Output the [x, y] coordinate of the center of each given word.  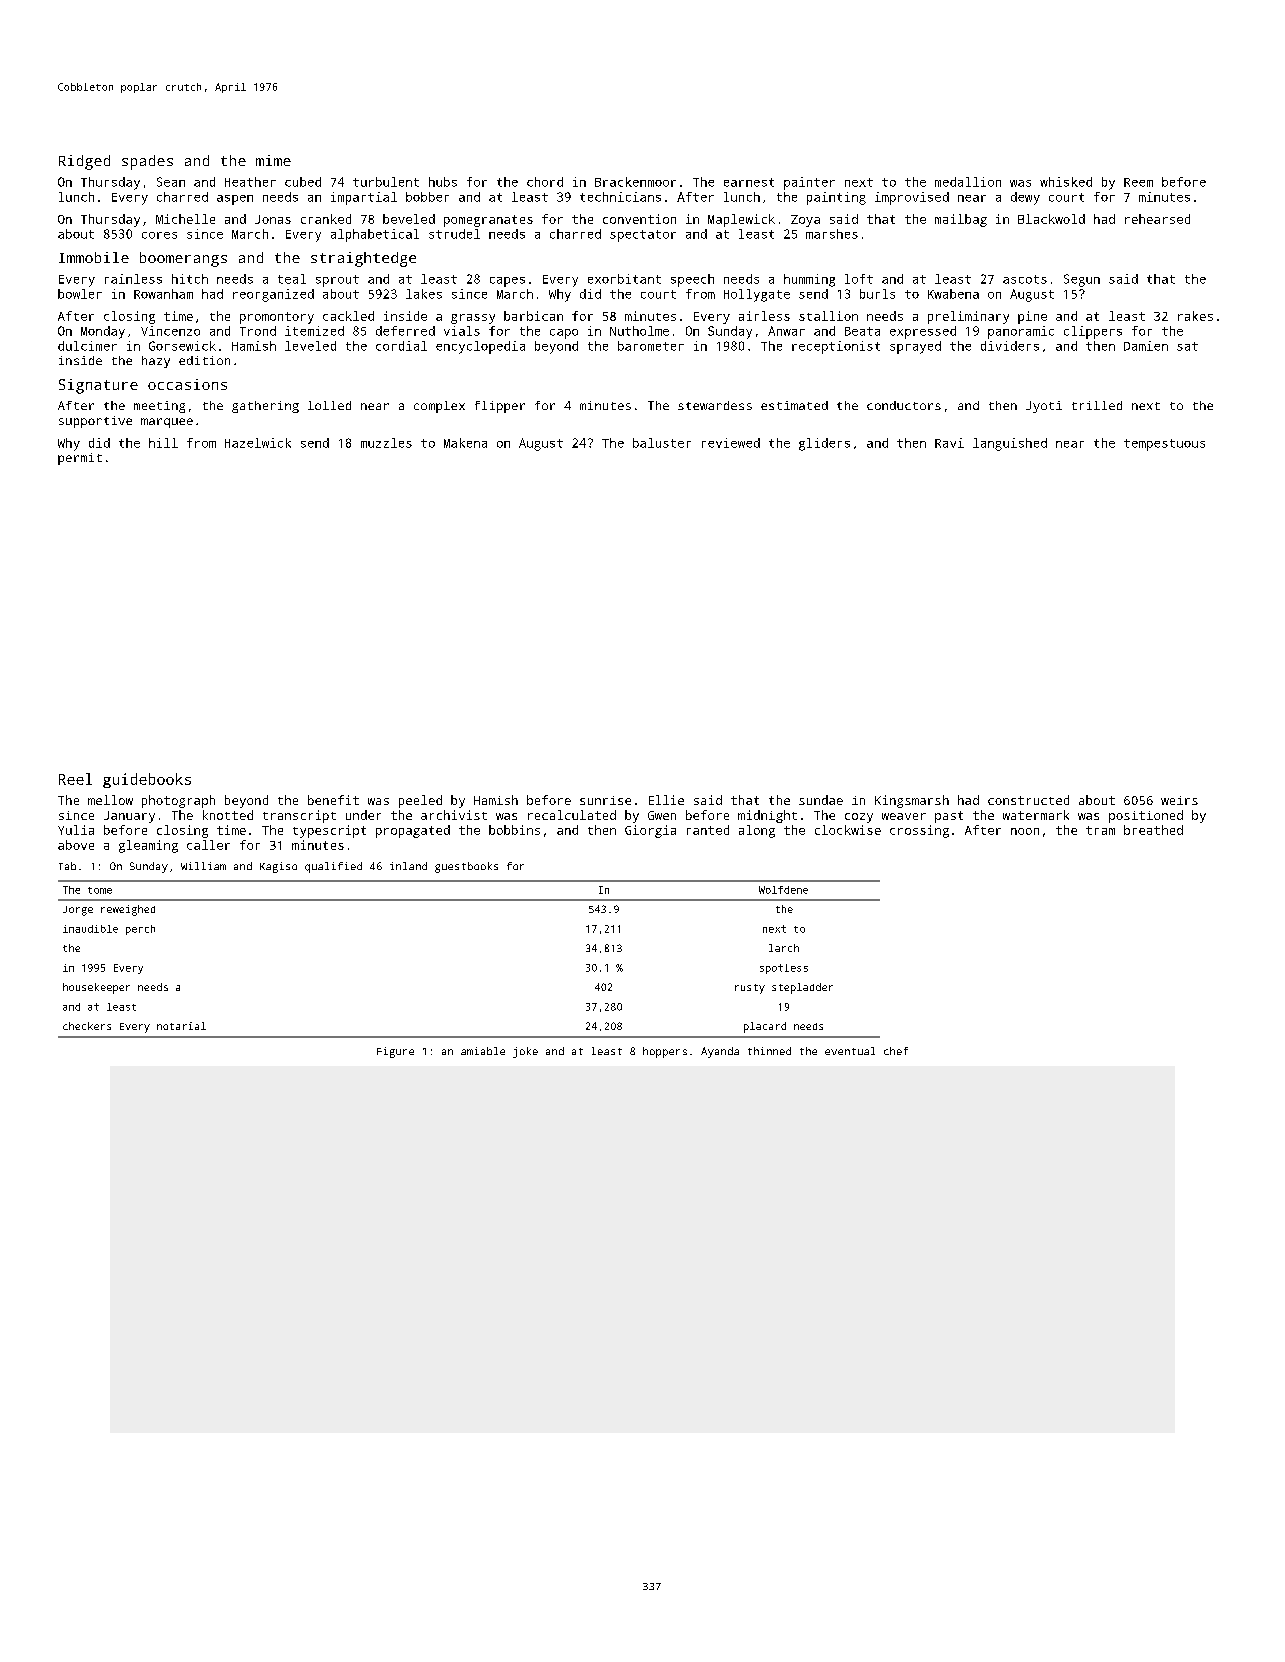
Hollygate [757, 295]
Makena [465, 443]
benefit [333, 800]
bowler [80, 294]
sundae [821, 800]
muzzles [386, 443]
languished [1010, 444]
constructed [1028, 800]
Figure [395, 1052]
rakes [1195, 316]
